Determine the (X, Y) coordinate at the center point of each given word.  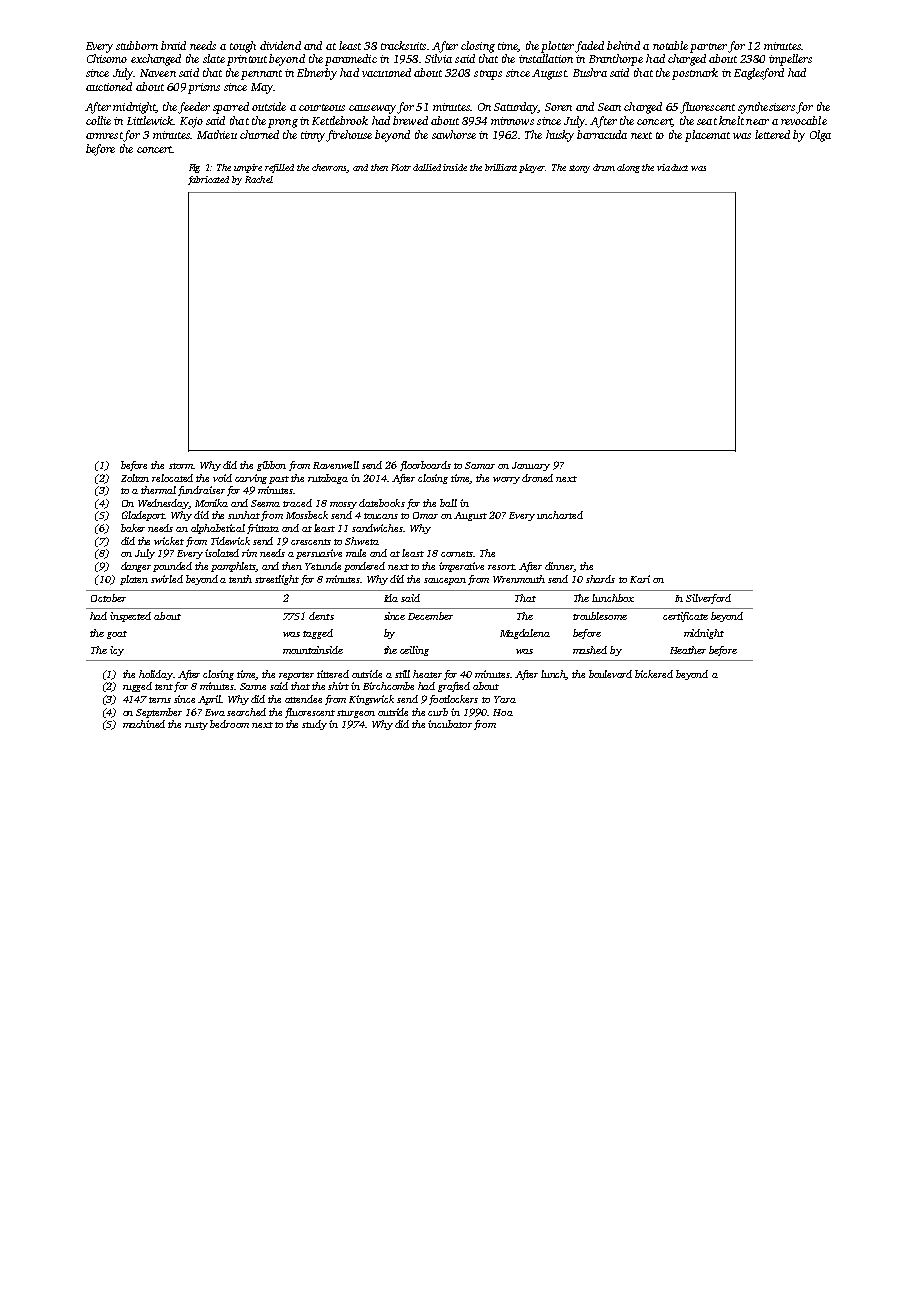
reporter (296, 676)
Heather (688, 650)
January (531, 466)
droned (537, 478)
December (430, 616)
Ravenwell (336, 465)
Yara (505, 699)
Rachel (259, 179)
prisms (204, 88)
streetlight (277, 580)
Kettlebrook (340, 120)
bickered (654, 674)
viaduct (672, 167)
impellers (790, 60)
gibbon (271, 466)
